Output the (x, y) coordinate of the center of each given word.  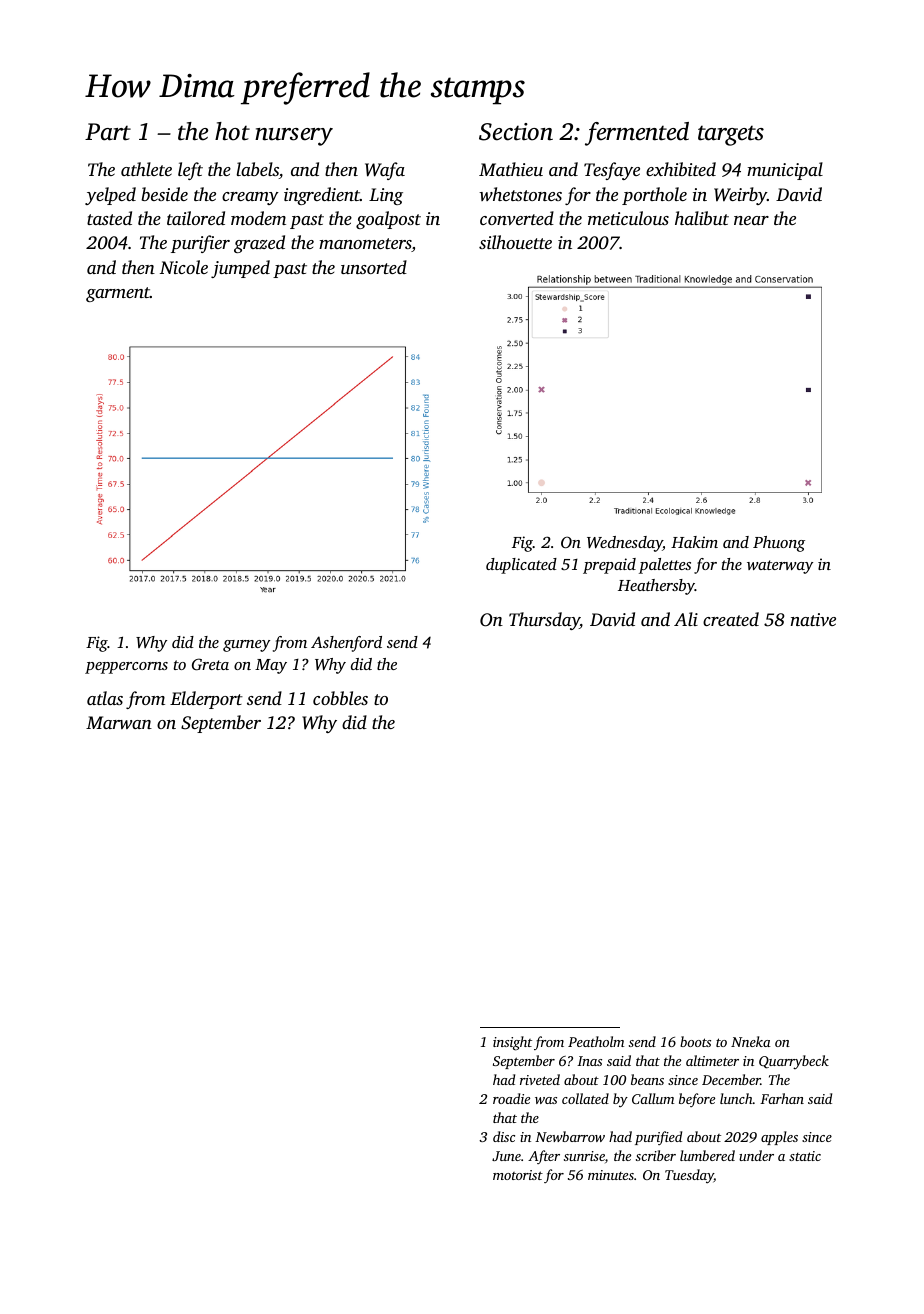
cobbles (340, 698)
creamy (250, 198)
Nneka (751, 1041)
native (813, 619)
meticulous (628, 218)
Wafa (385, 171)
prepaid (609, 566)
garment (118, 294)
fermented (637, 134)
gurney (246, 646)
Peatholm (596, 1041)
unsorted (374, 267)
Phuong (779, 544)
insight (512, 1043)
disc (504, 1136)
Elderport (206, 700)
